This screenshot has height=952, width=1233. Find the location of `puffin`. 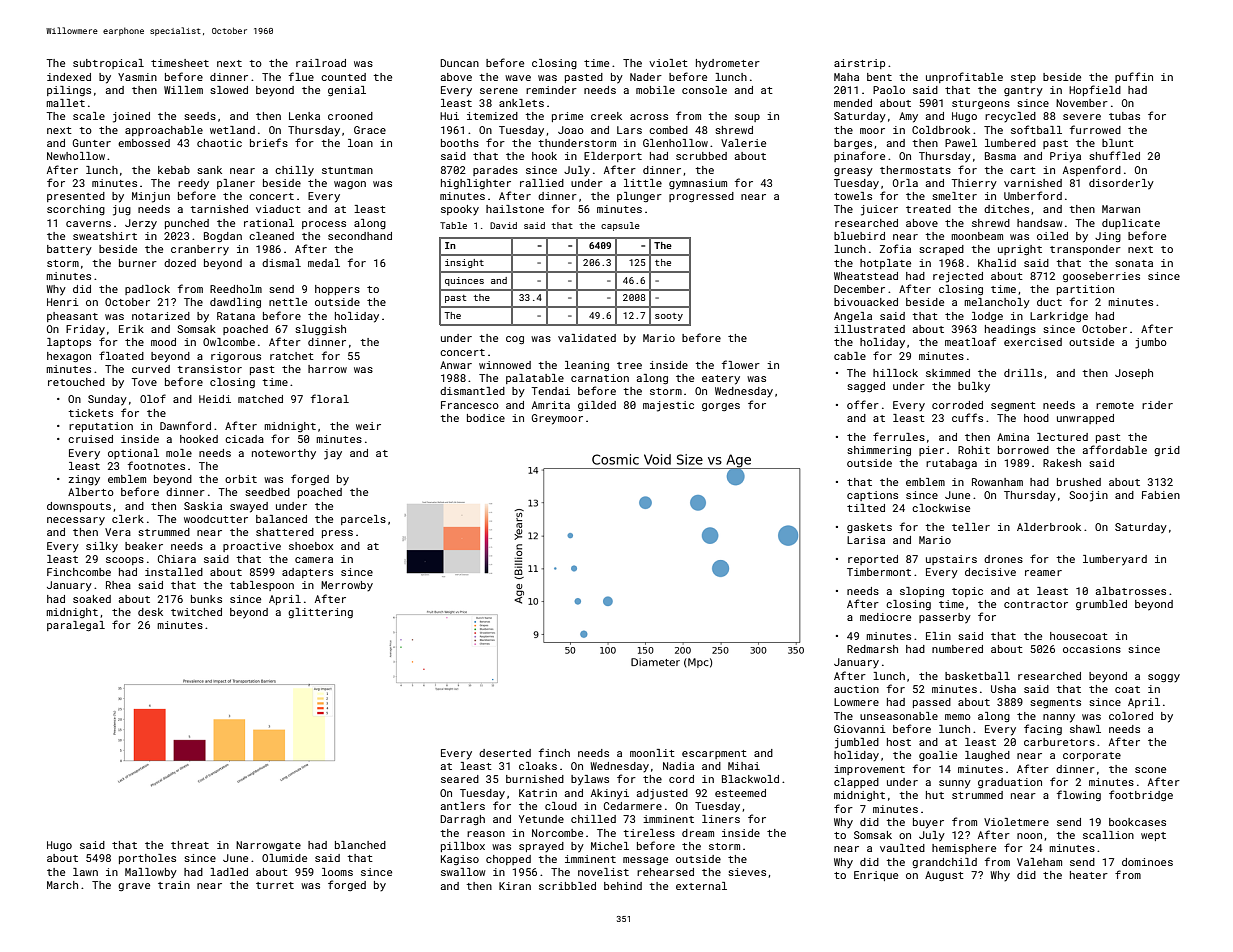

puffin is located at coordinates (1134, 77).
